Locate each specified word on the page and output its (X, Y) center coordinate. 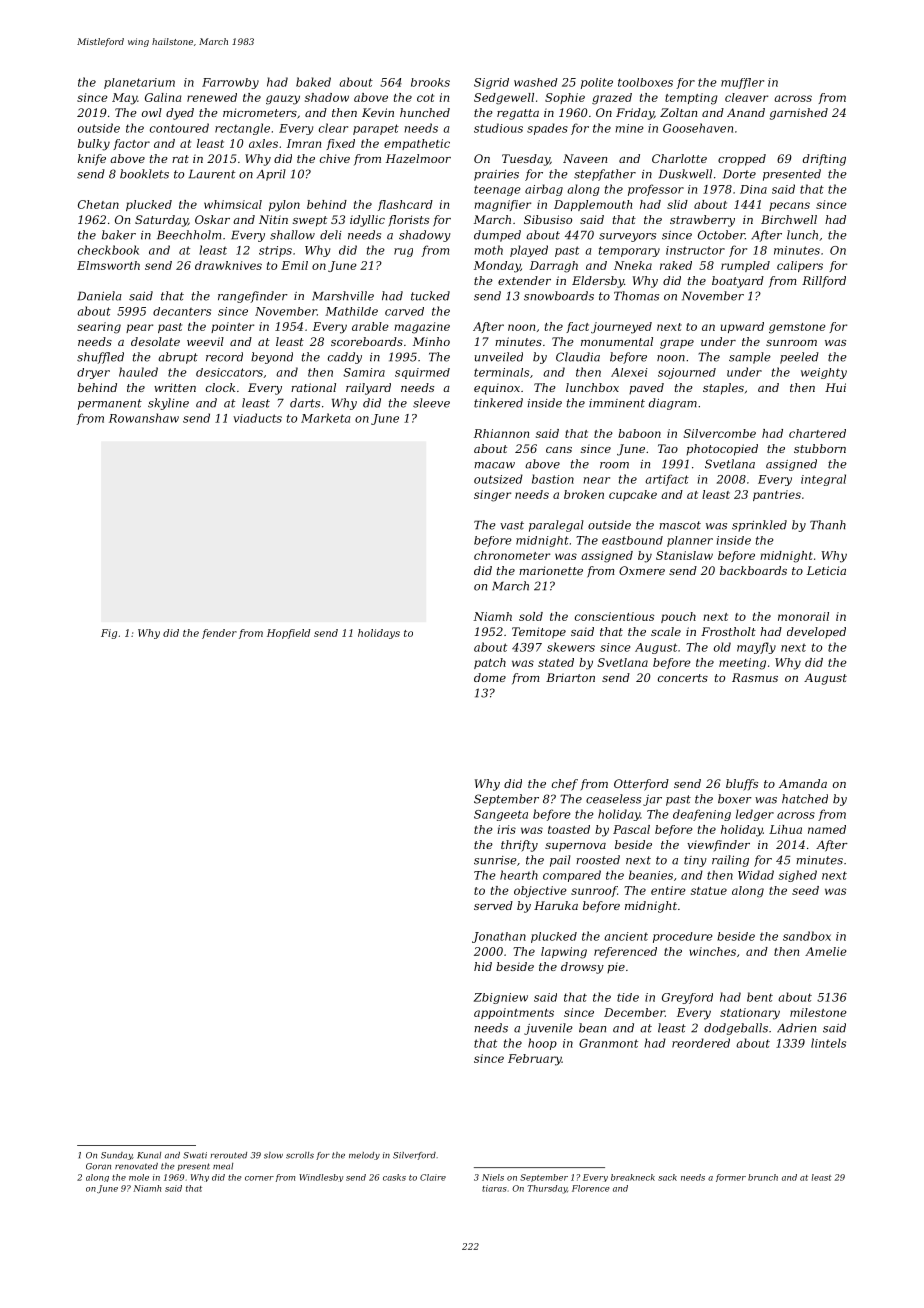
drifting (824, 160)
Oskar (212, 219)
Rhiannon (501, 433)
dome (490, 677)
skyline (168, 404)
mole (139, 1177)
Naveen (585, 158)
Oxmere (642, 570)
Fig (109, 634)
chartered (817, 433)
